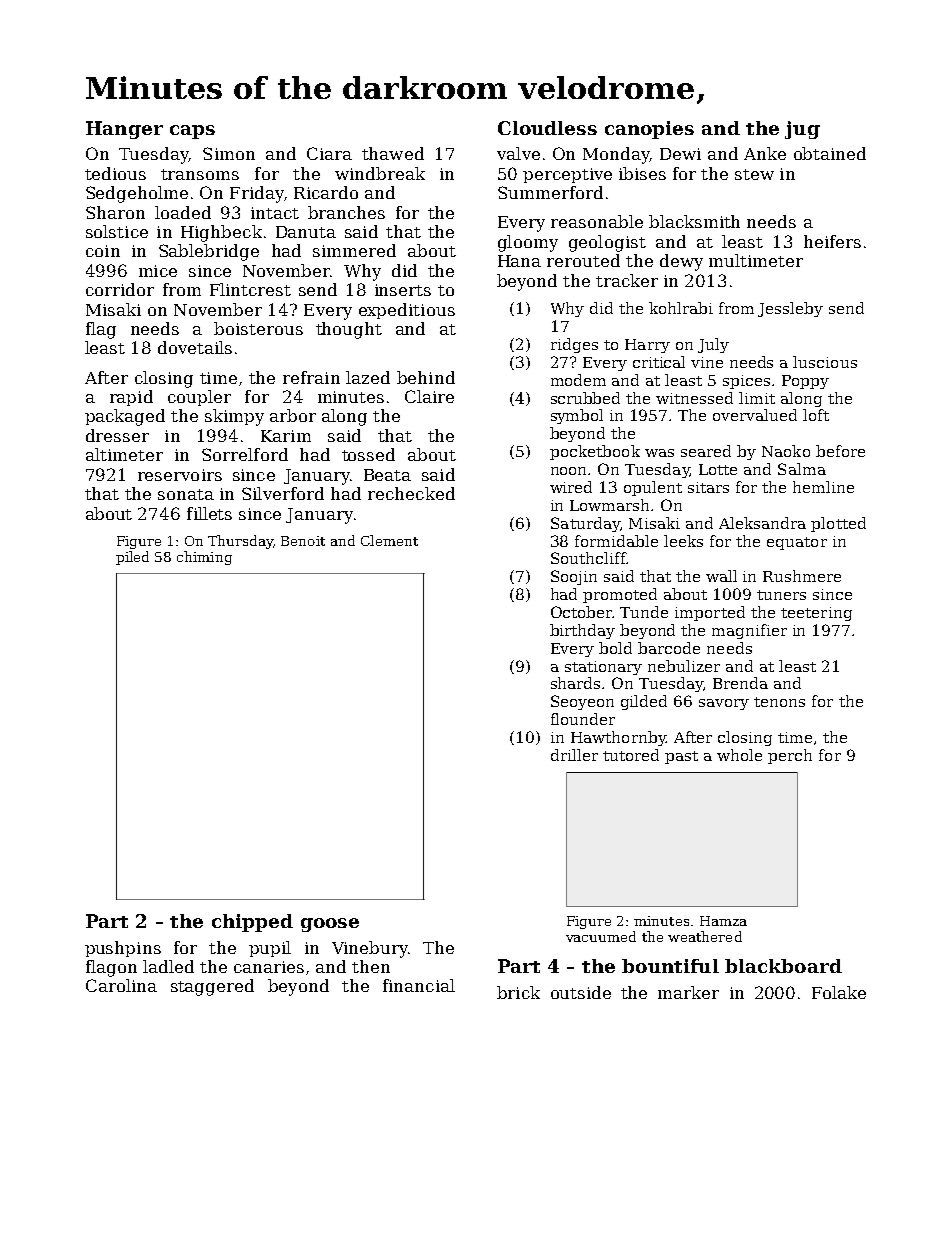 The image size is (952, 1233). Describe the element at coordinates (528, 243) in the screenshot. I see `gloomy` at that location.
